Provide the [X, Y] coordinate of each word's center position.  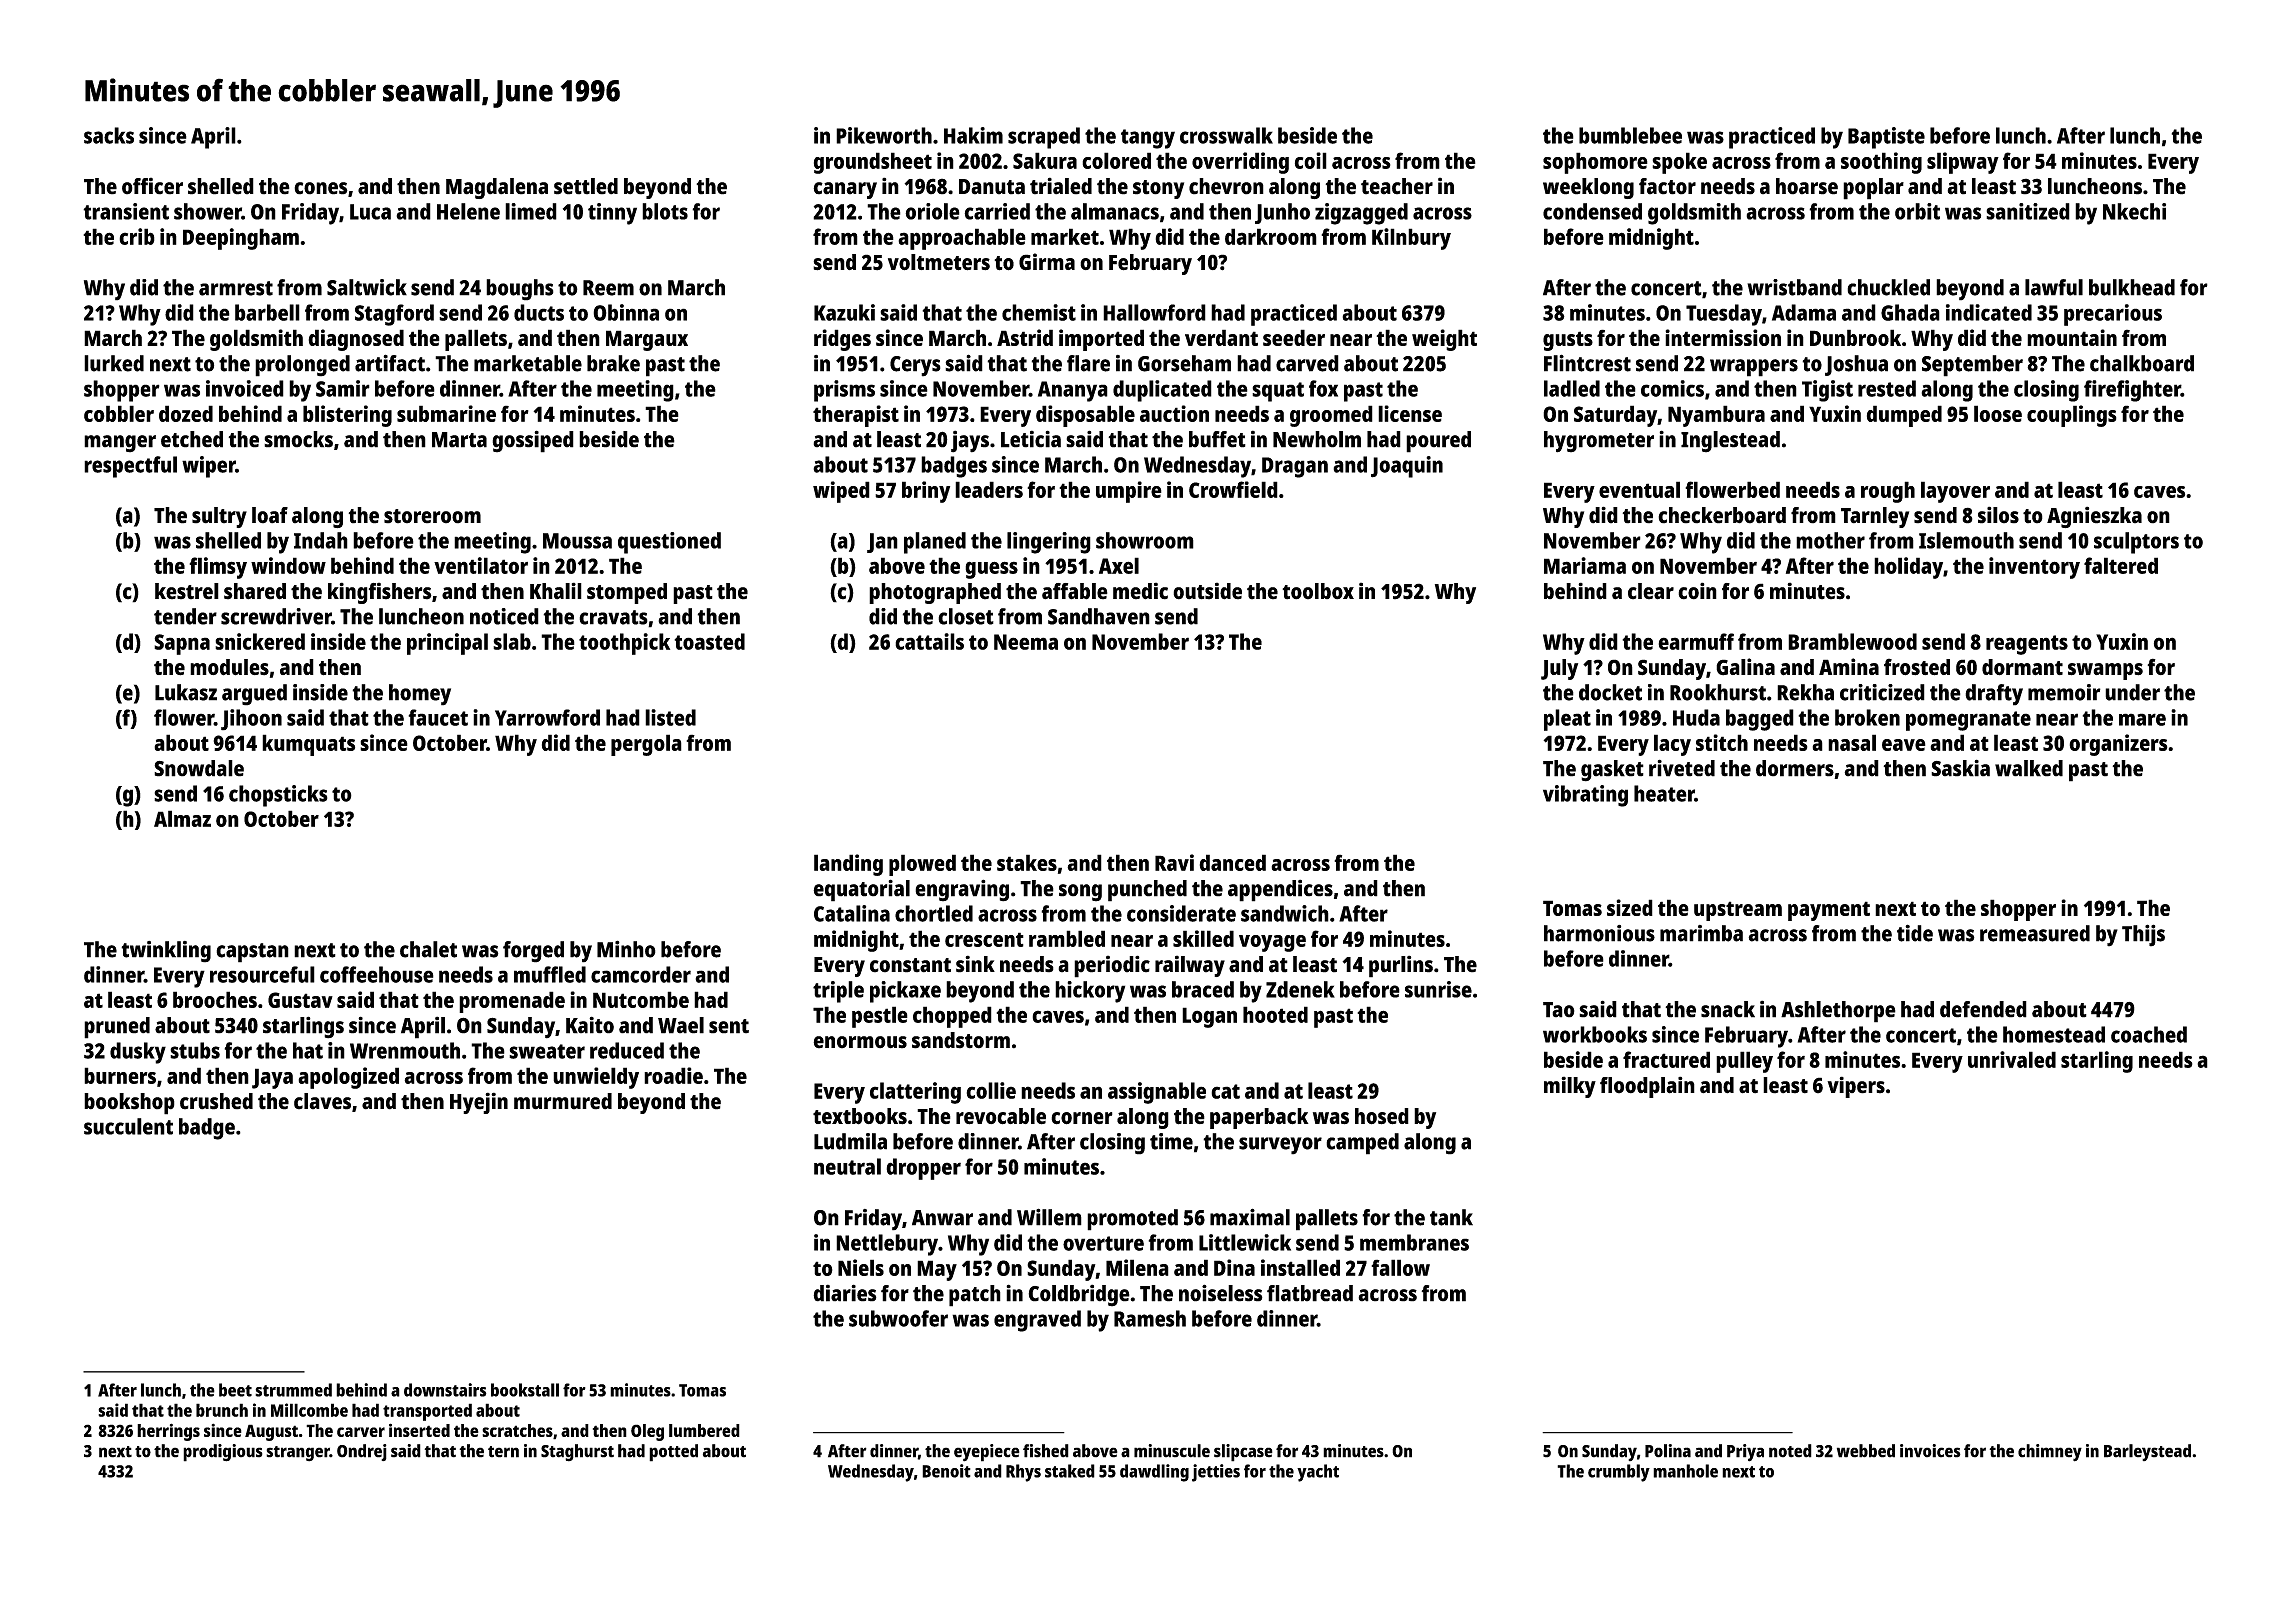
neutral [847, 1166]
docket [1610, 692]
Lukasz [186, 692]
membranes [1414, 1242]
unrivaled [2012, 1059]
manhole [1685, 1471]
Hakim [973, 135]
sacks [109, 135]
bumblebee [1630, 135]
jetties [1216, 1473]
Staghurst [577, 1453]
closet [966, 616]
